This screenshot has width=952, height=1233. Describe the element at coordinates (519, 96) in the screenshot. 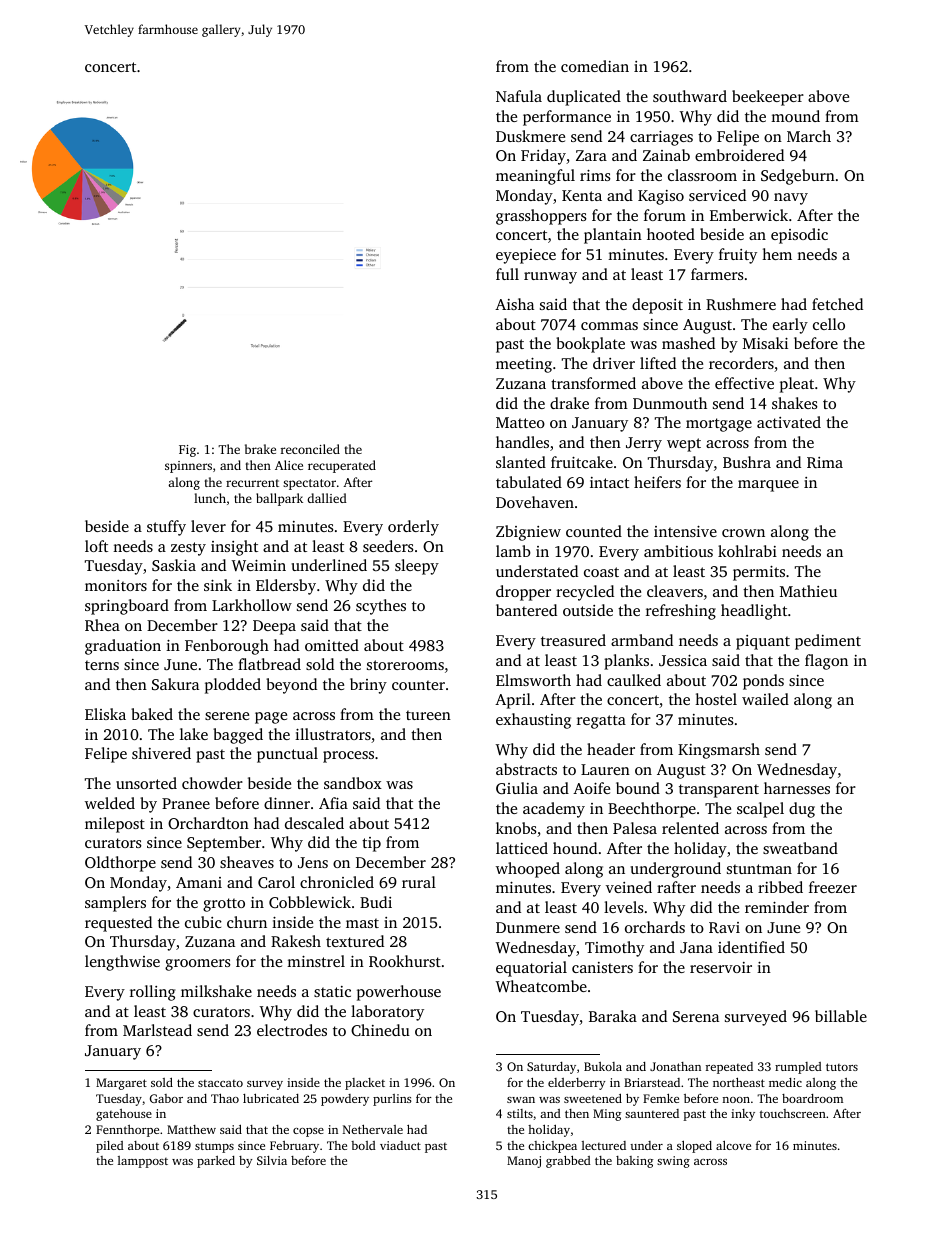

I see `Nafula` at that location.
